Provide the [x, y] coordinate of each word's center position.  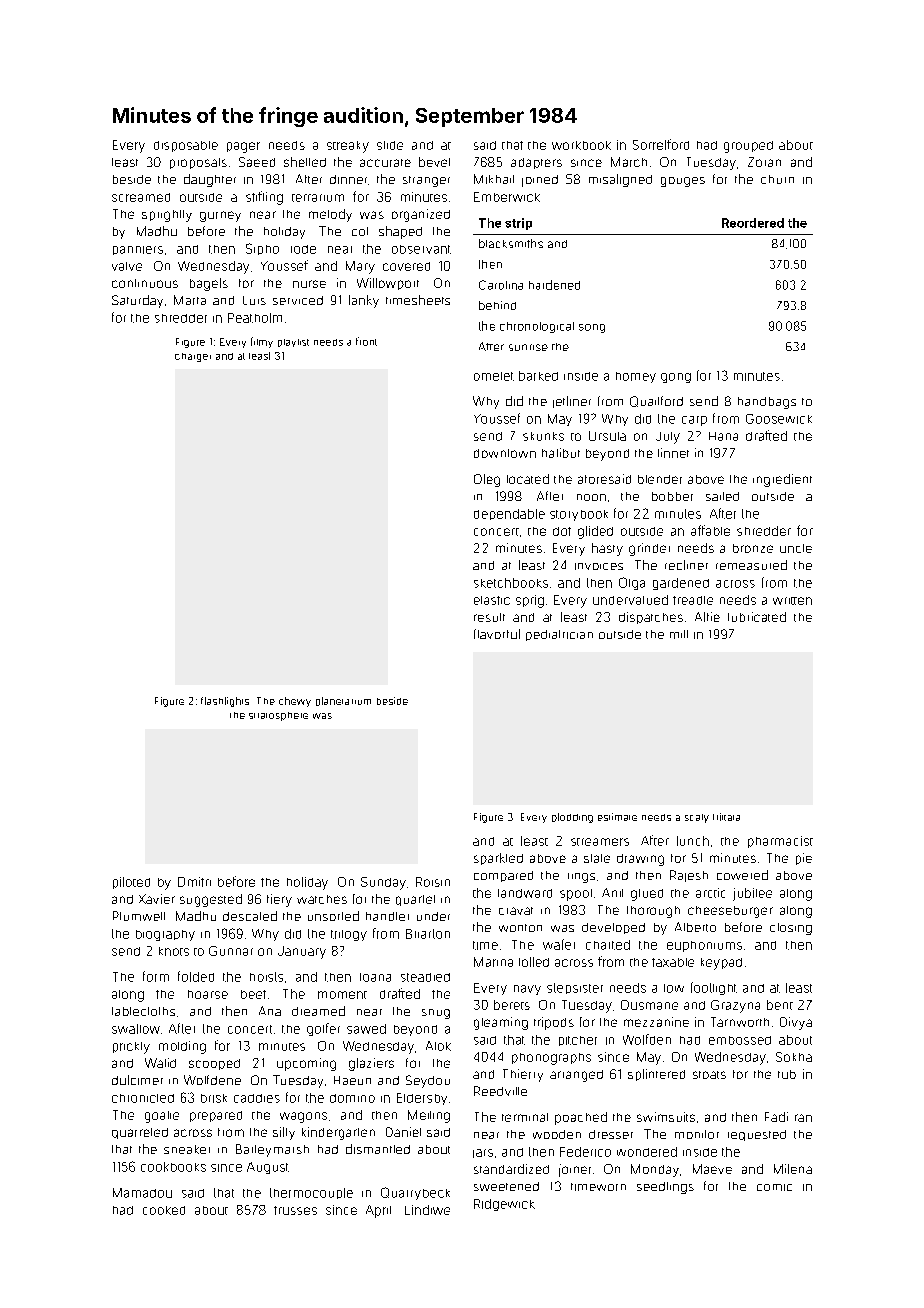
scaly [697, 818]
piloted [131, 883]
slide [390, 145]
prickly [131, 1048]
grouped [748, 147]
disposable [186, 146]
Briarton [428, 934]
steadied [425, 977]
